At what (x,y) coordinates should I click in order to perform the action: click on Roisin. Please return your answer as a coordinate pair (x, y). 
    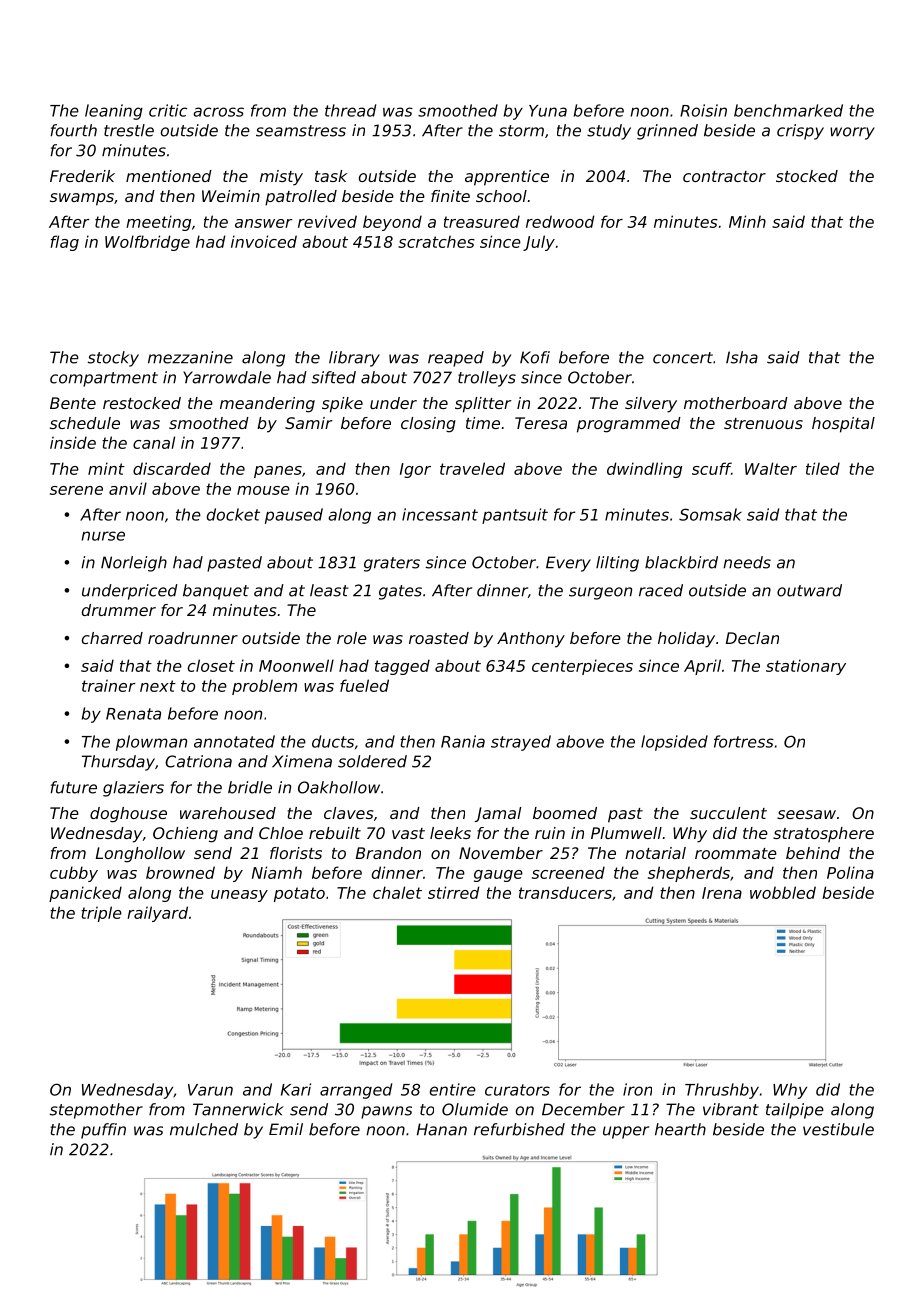
    Looking at the image, I should click on (703, 110).
